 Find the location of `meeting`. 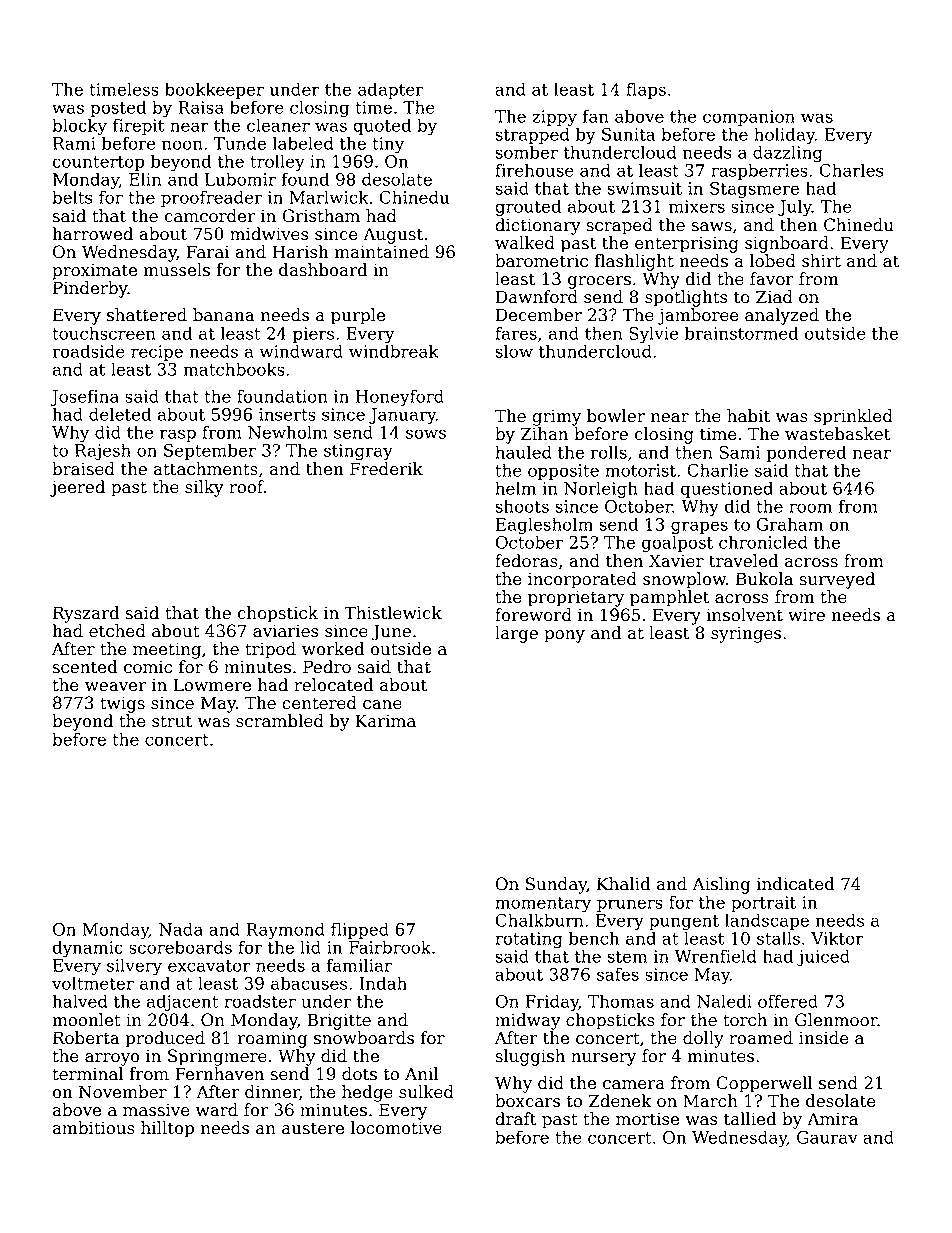

meeting is located at coordinates (167, 651).
